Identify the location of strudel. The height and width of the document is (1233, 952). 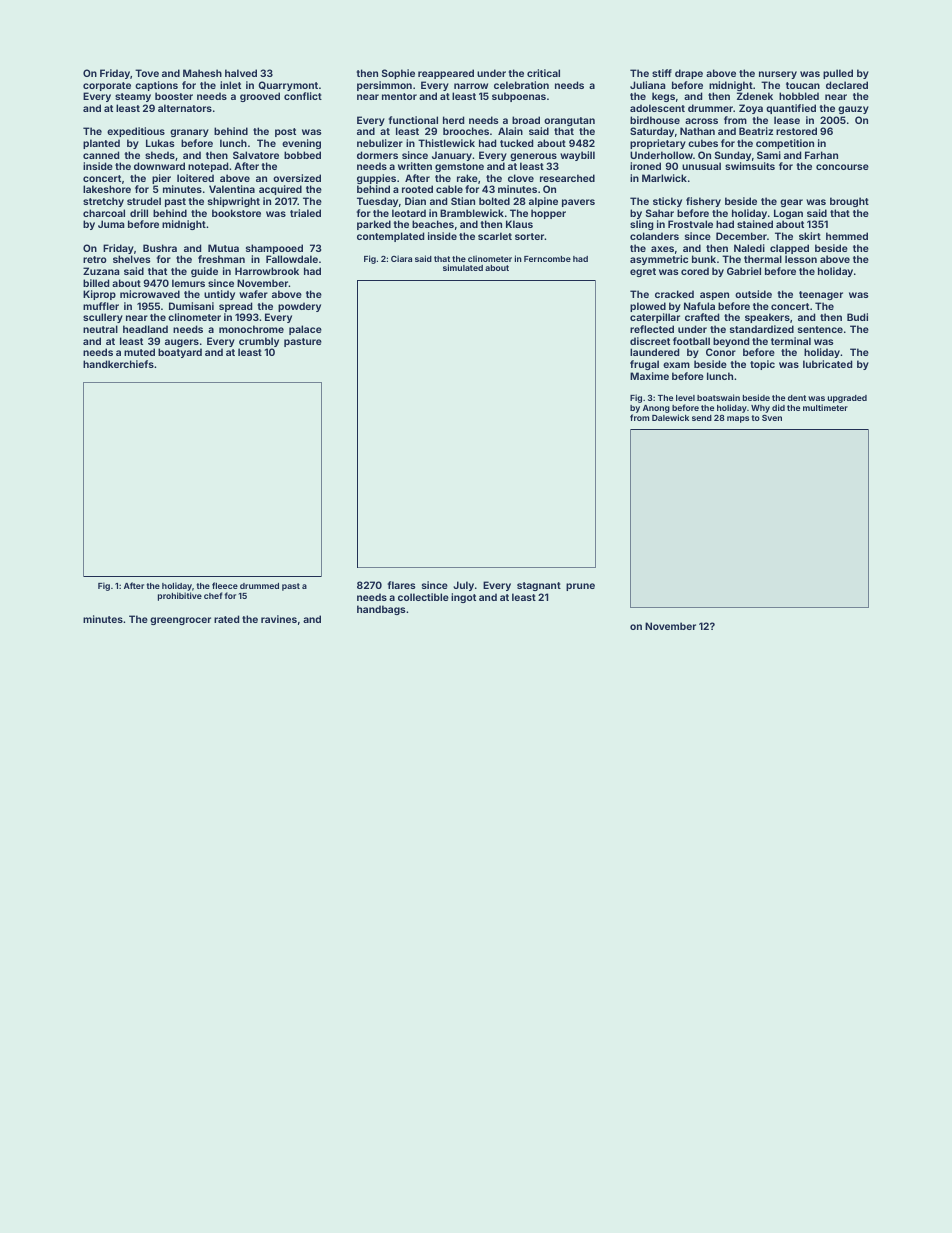
(144, 201).
